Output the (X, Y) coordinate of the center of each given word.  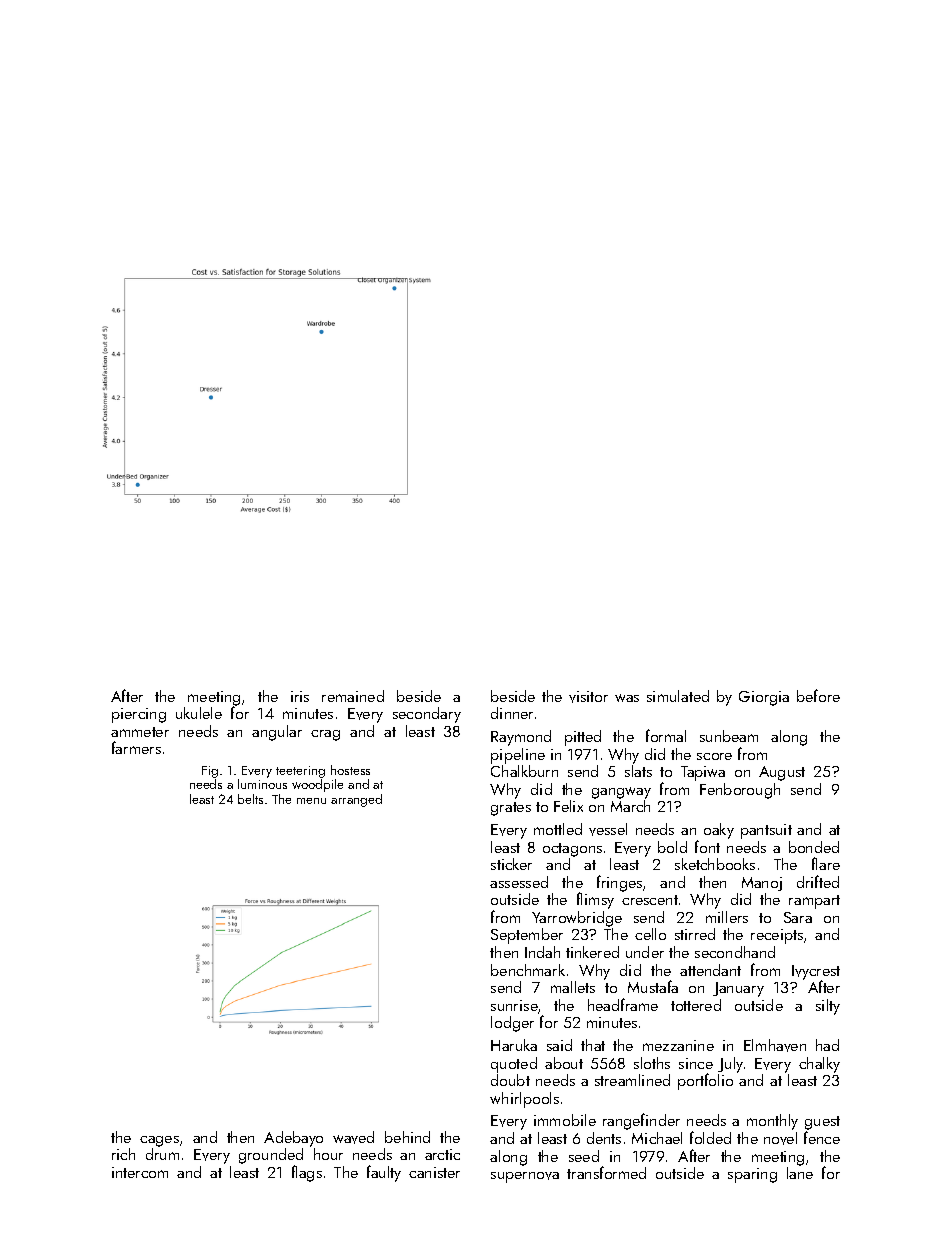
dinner (512, 713)
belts (250, 799)
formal (666, 735)
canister (434, 1172)
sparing (752, 1175)
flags (307, 1173)
